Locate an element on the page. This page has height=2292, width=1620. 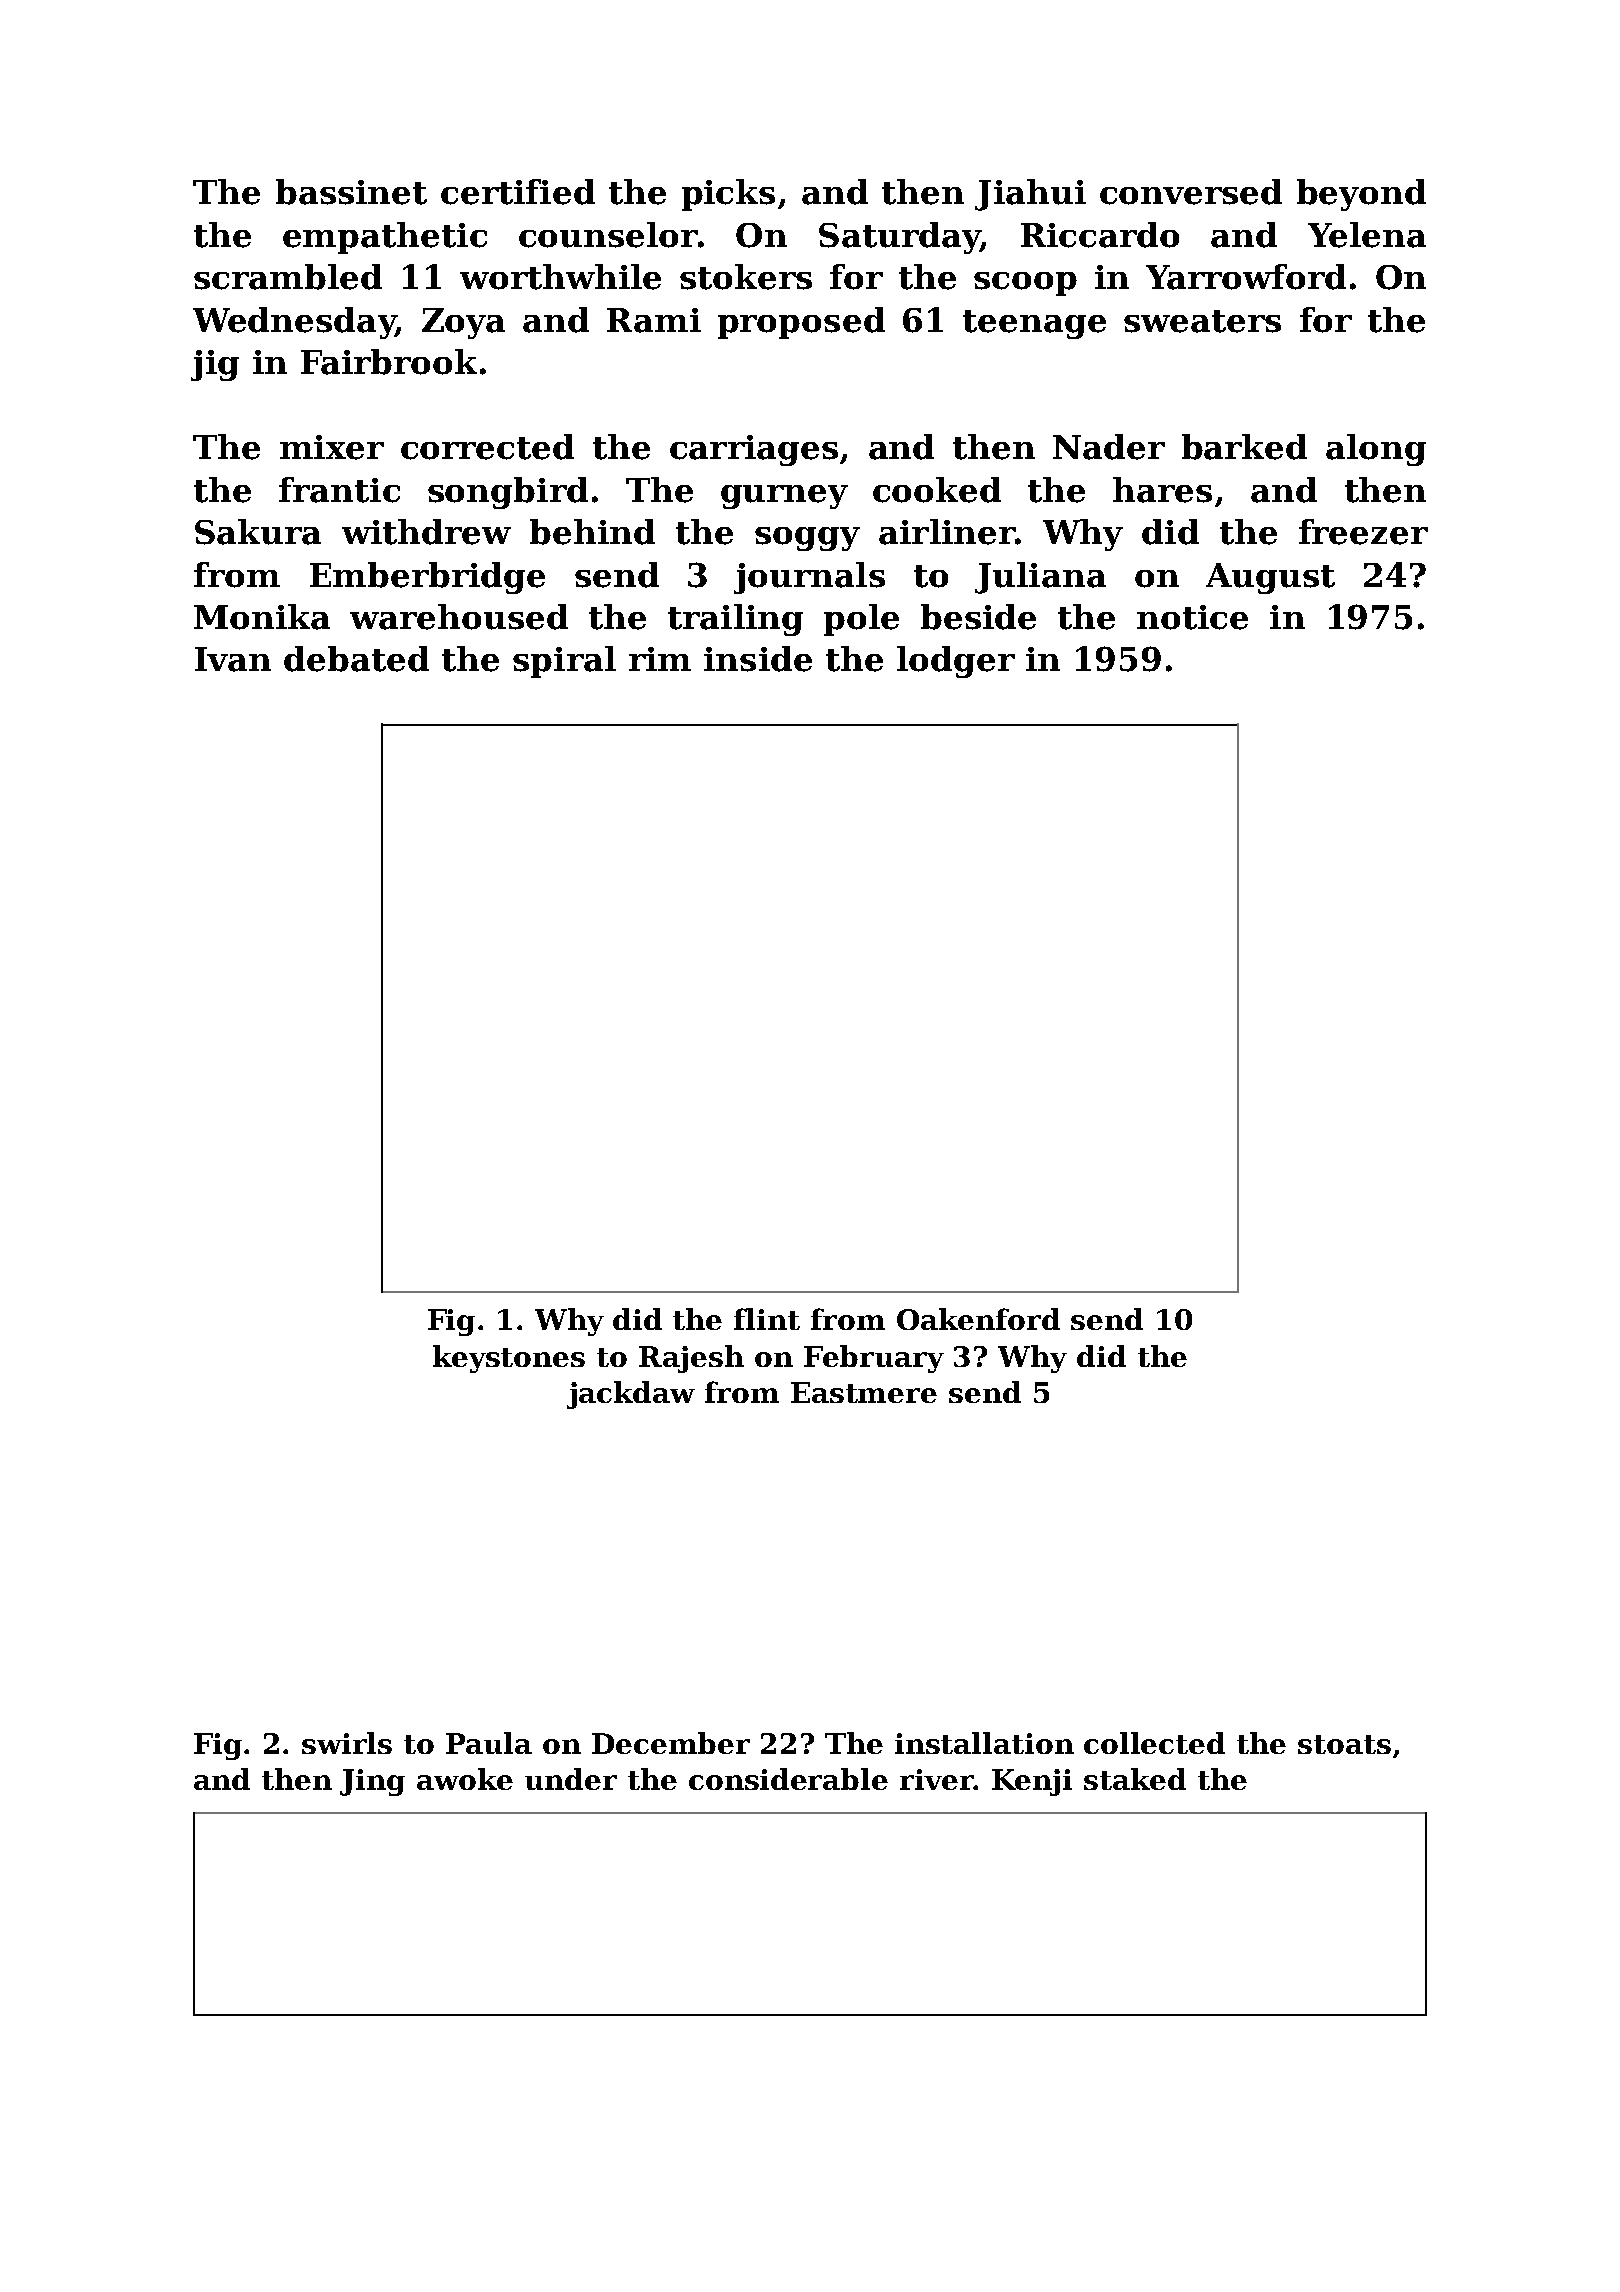
keystones is located at coordinates (509, 1359).
